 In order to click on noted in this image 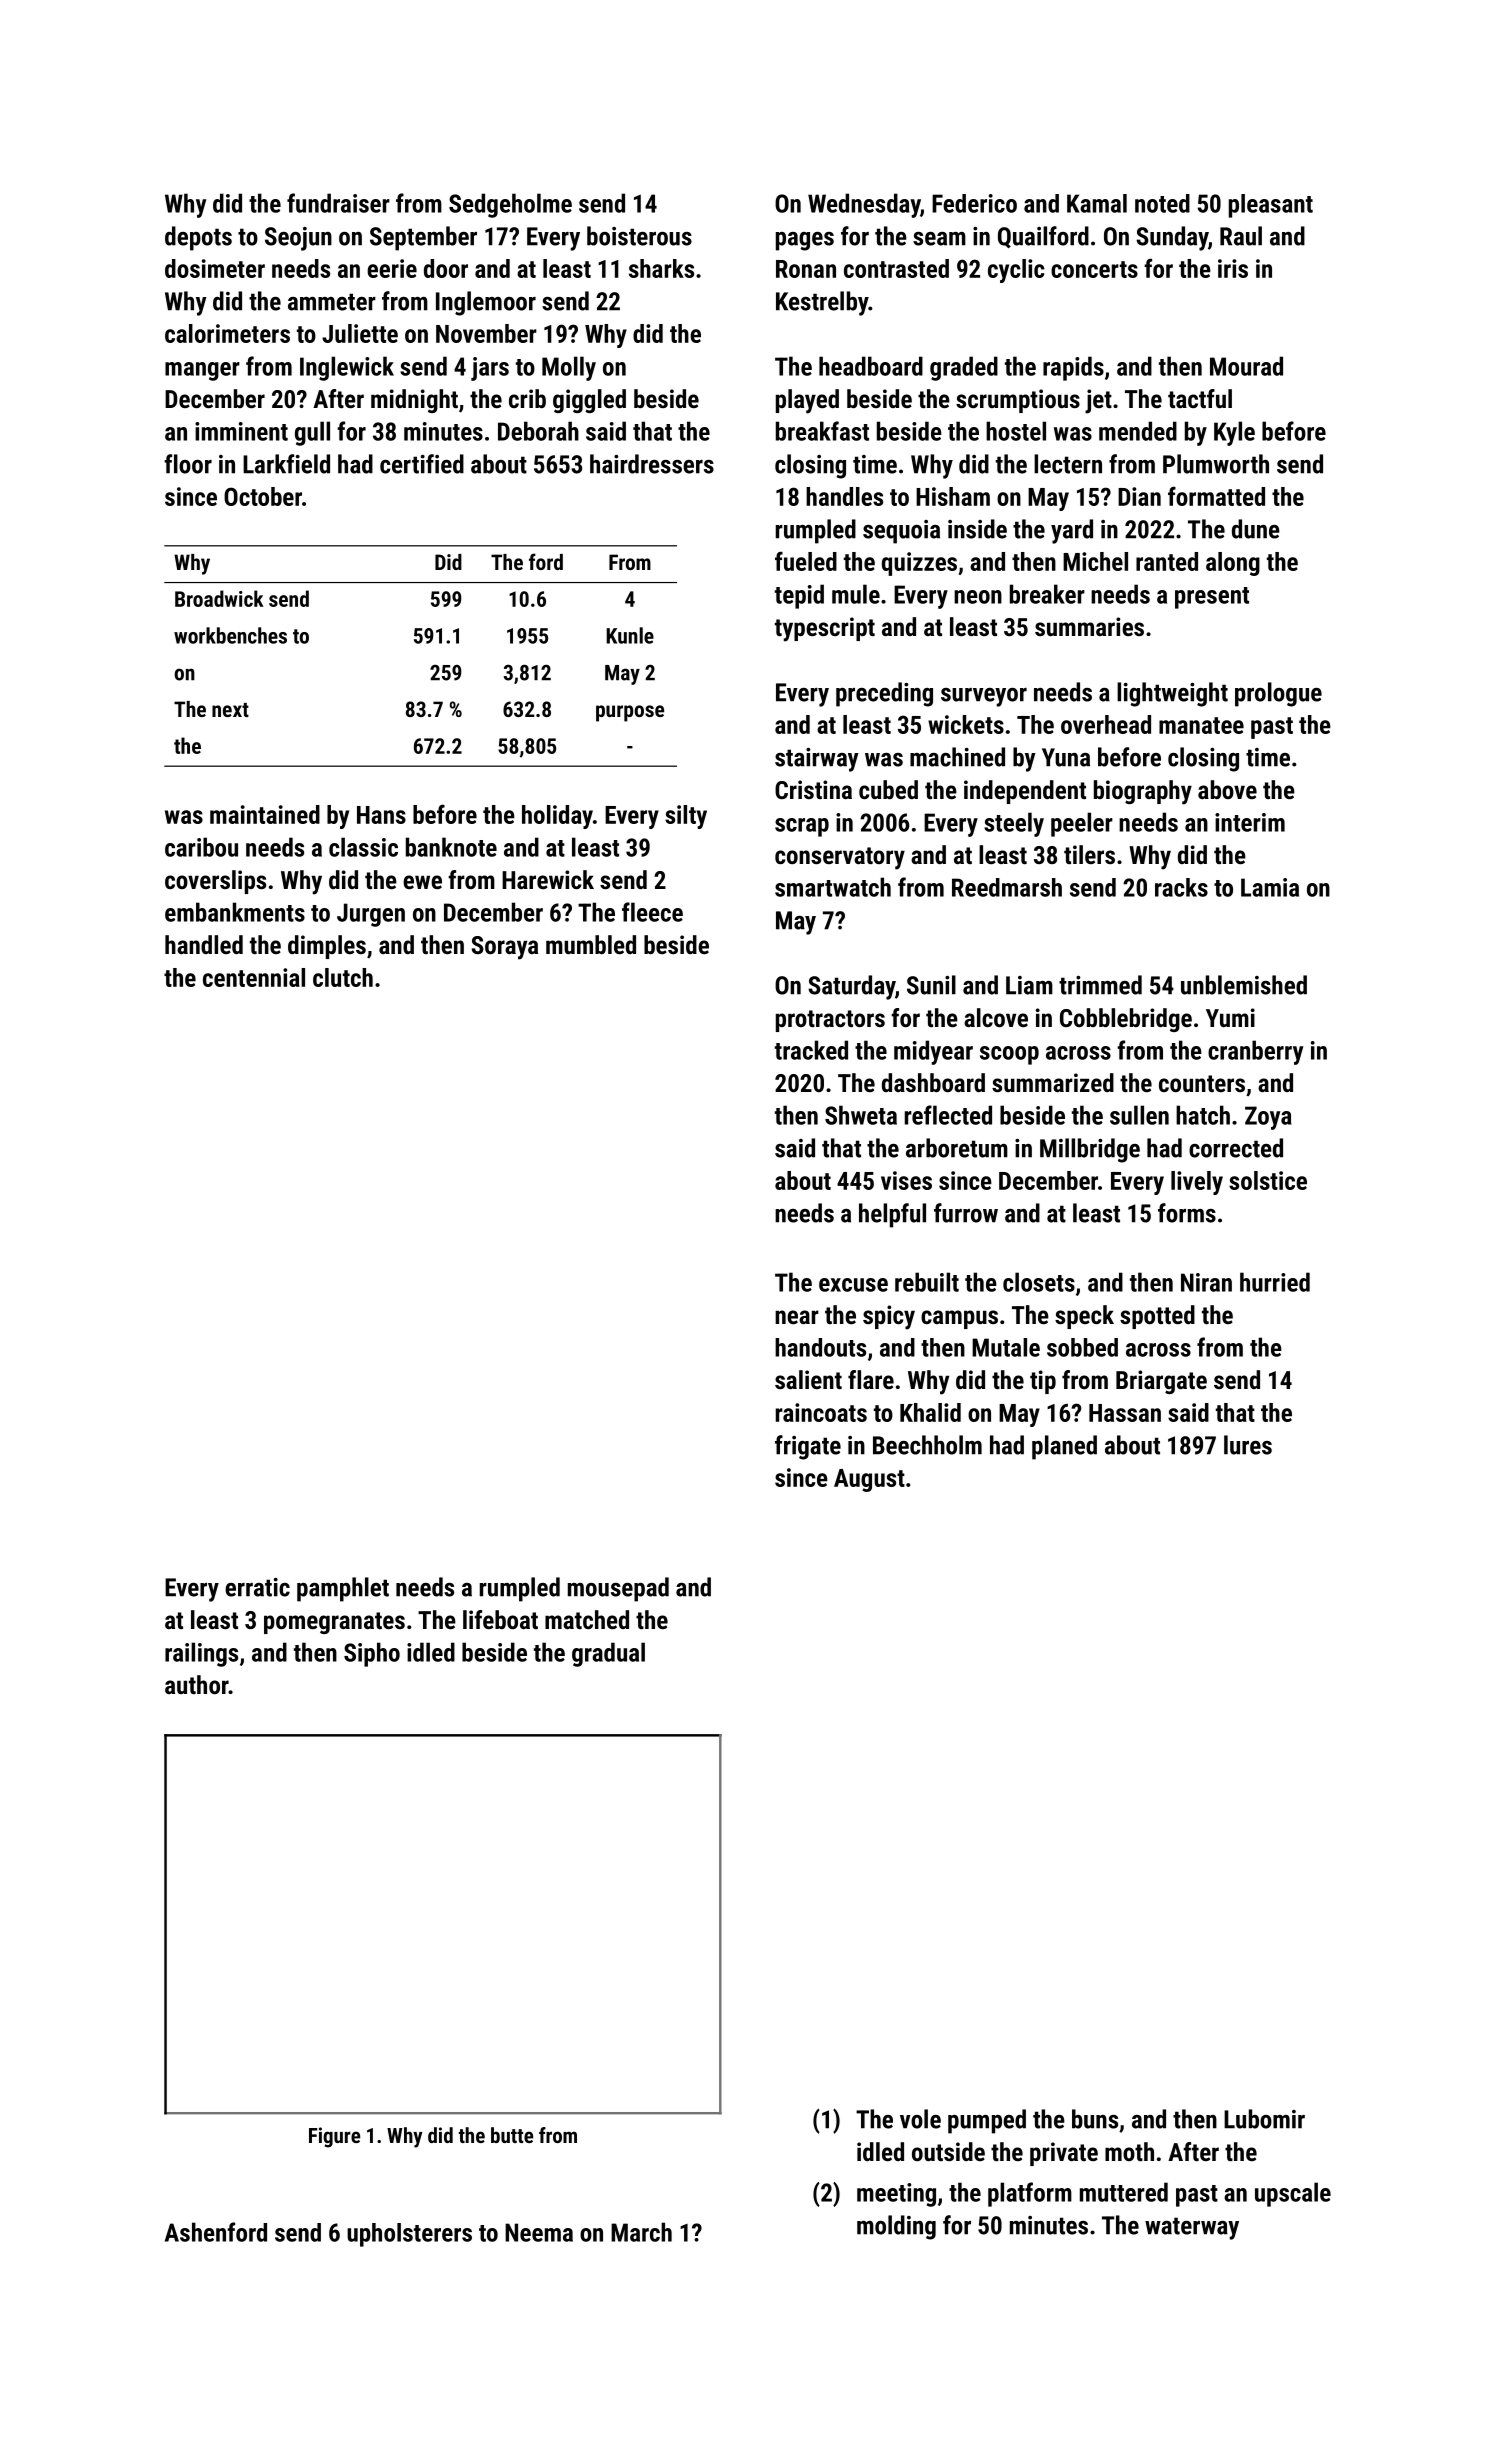, I will do `click(1162, 203)`.
